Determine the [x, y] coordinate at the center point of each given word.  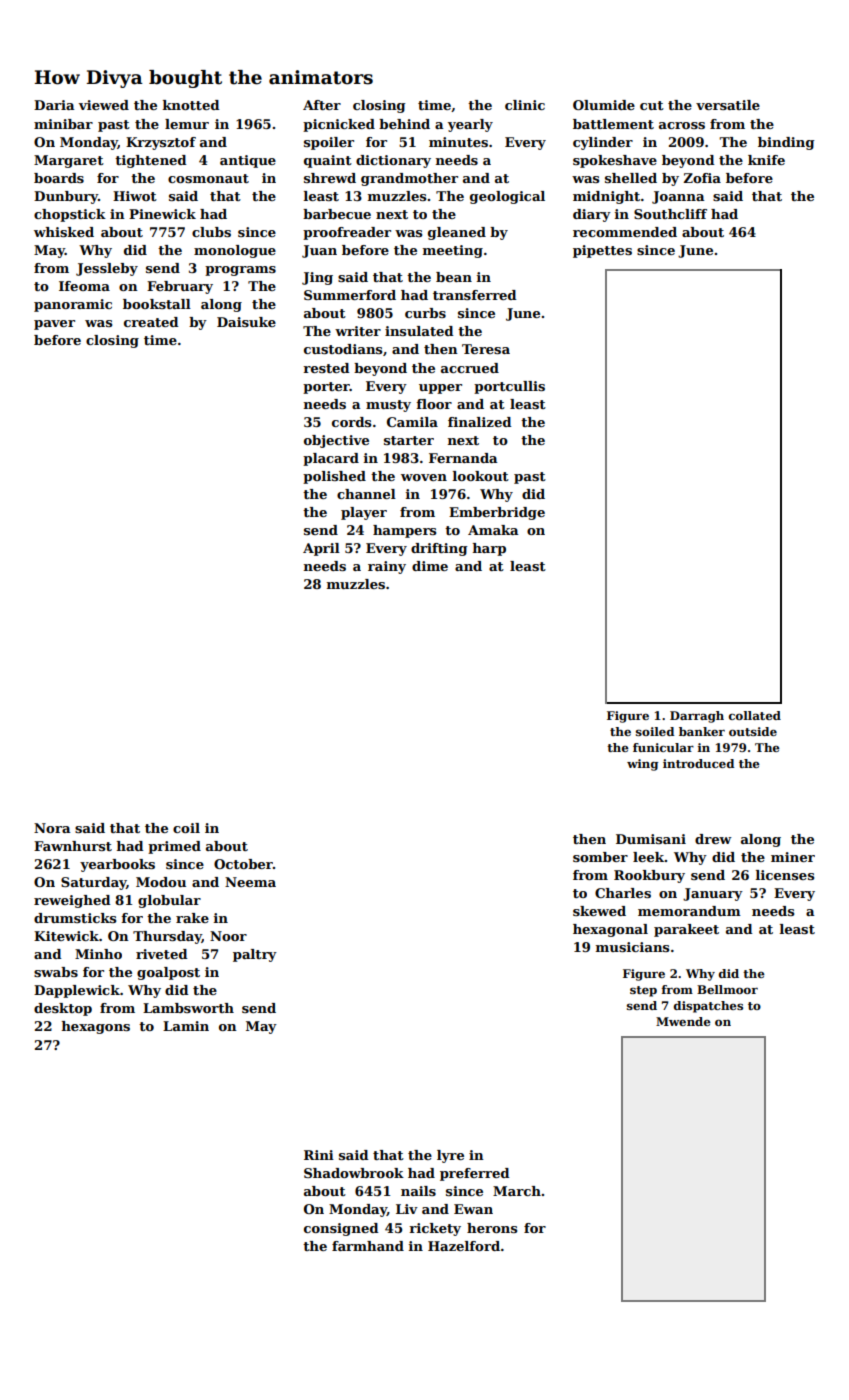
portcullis [509, 387]
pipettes [602, 251]
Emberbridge [497, 513]
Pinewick [162, 214]
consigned [341, 1229]
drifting [439, 549]
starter [409, 440]
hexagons [96, 1027]
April [321, 549]
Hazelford [464, 1246]
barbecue [337, 214]
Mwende [683, 1021]
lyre [450, 1156]
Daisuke [246, 322]
